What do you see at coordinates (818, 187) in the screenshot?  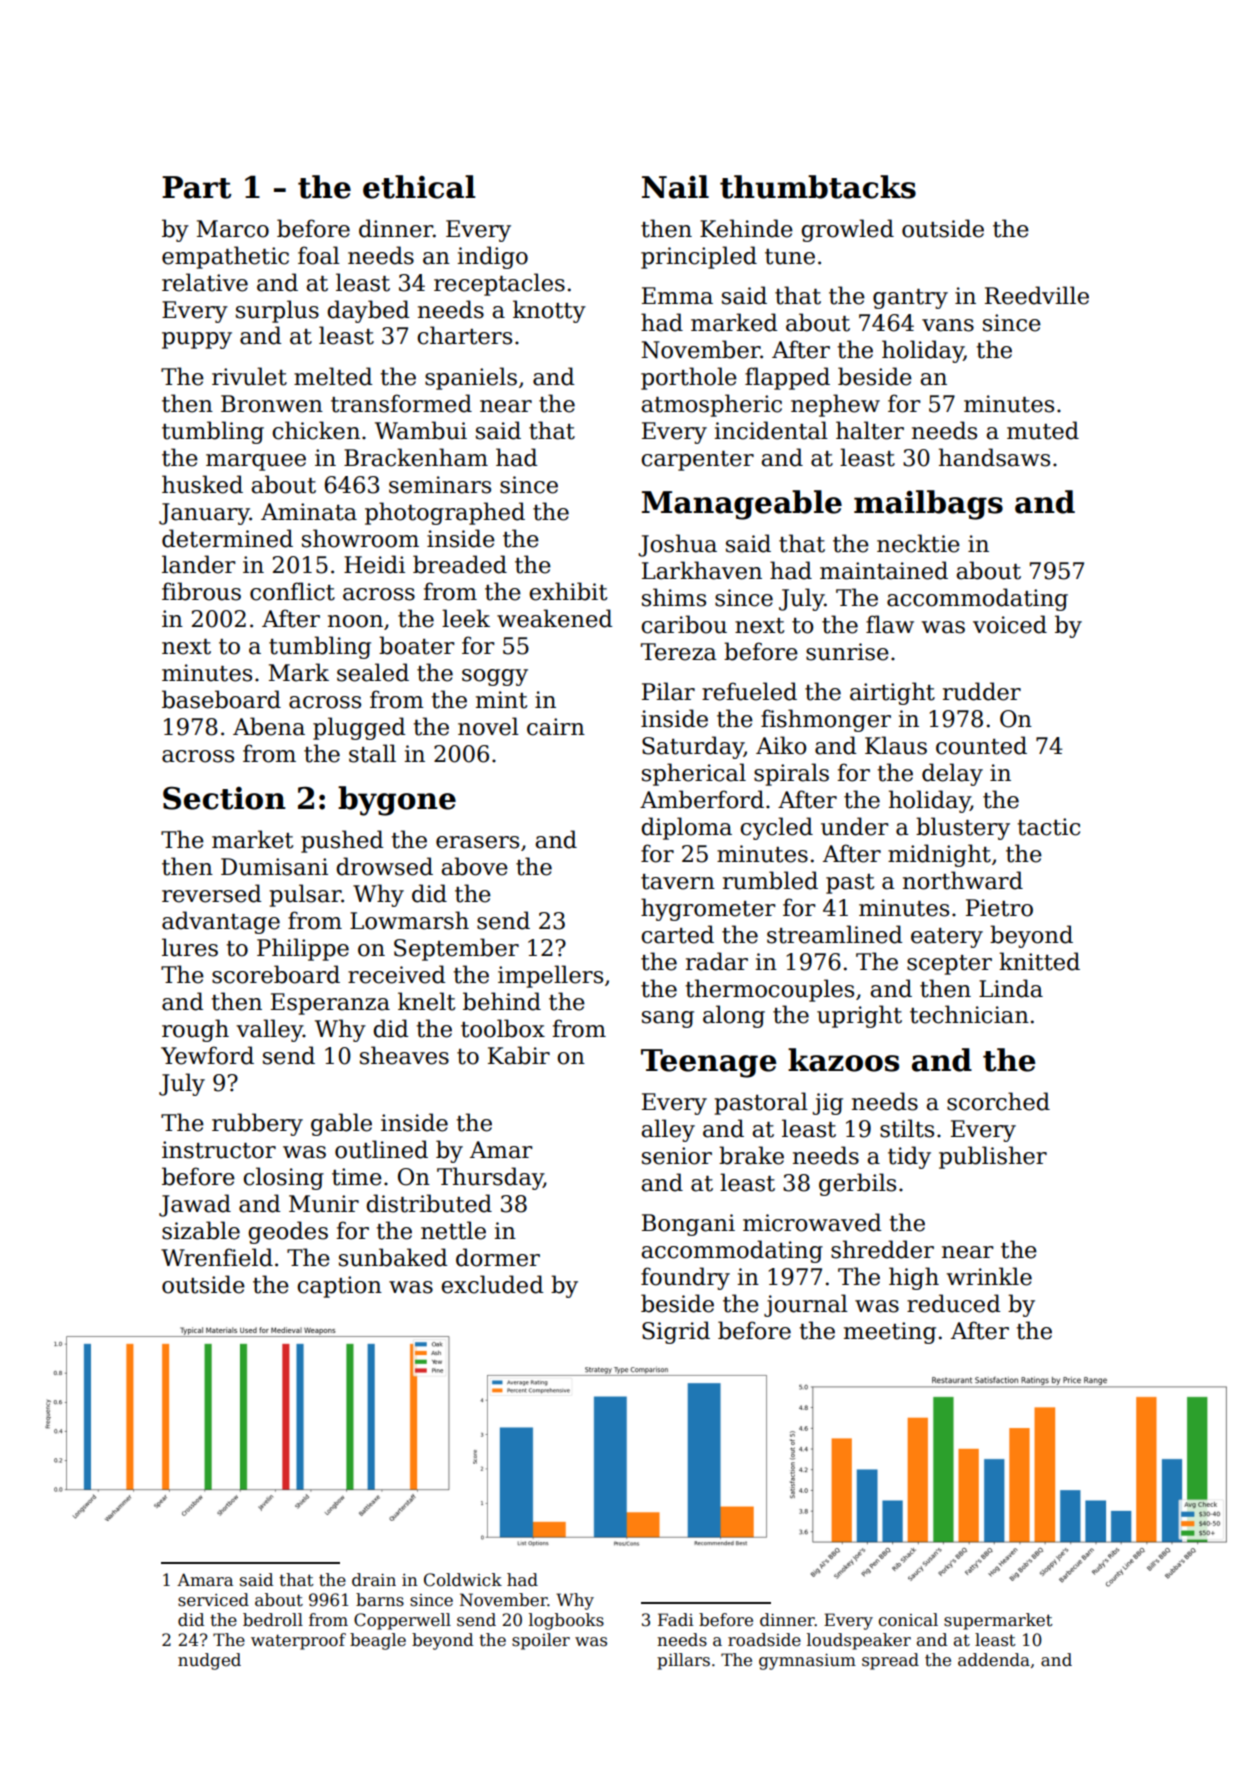 I see `thumbtacks` at bounding box center [818, 187].
